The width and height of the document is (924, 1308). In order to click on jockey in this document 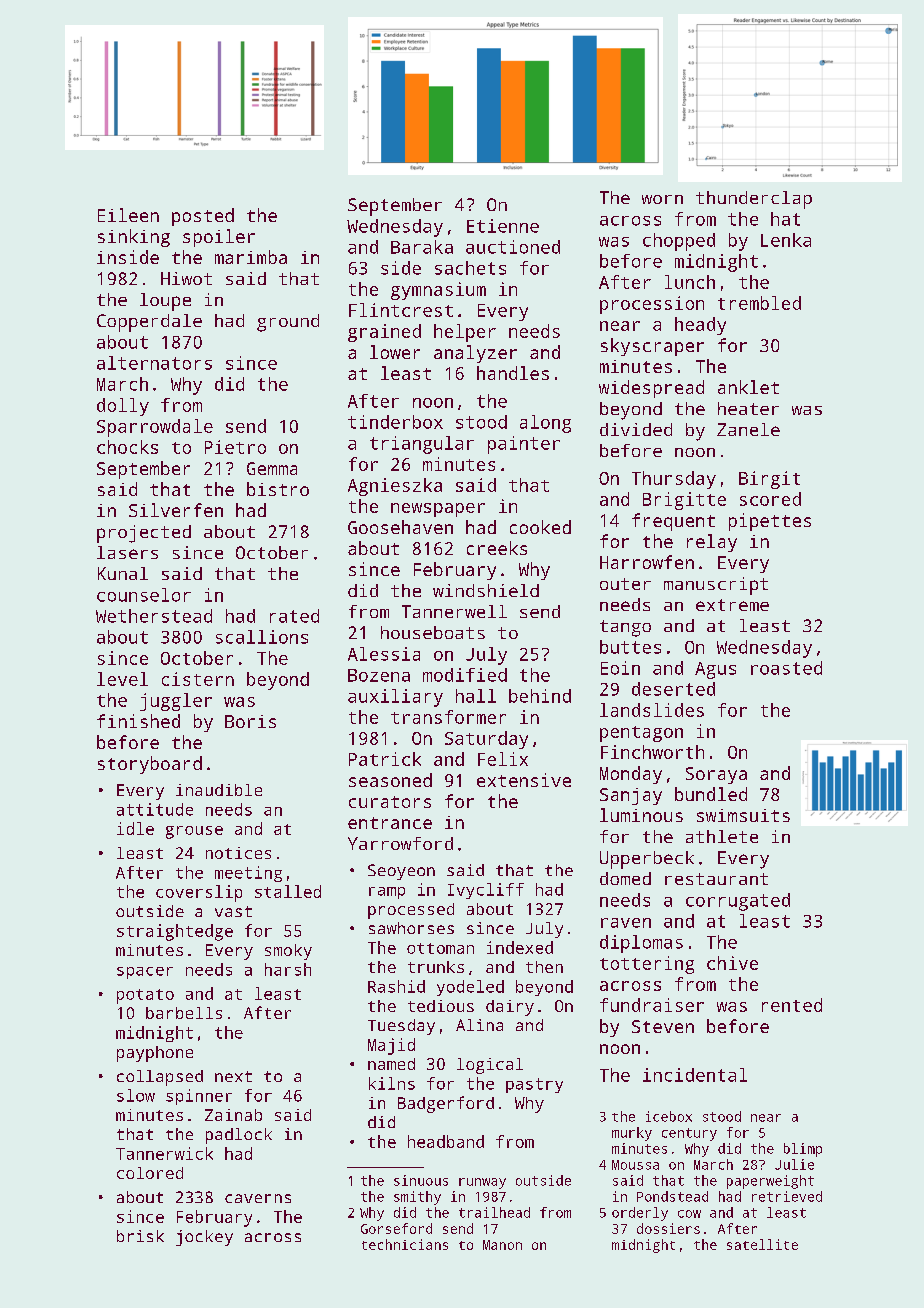, I will do `click(204, 1238)`.
